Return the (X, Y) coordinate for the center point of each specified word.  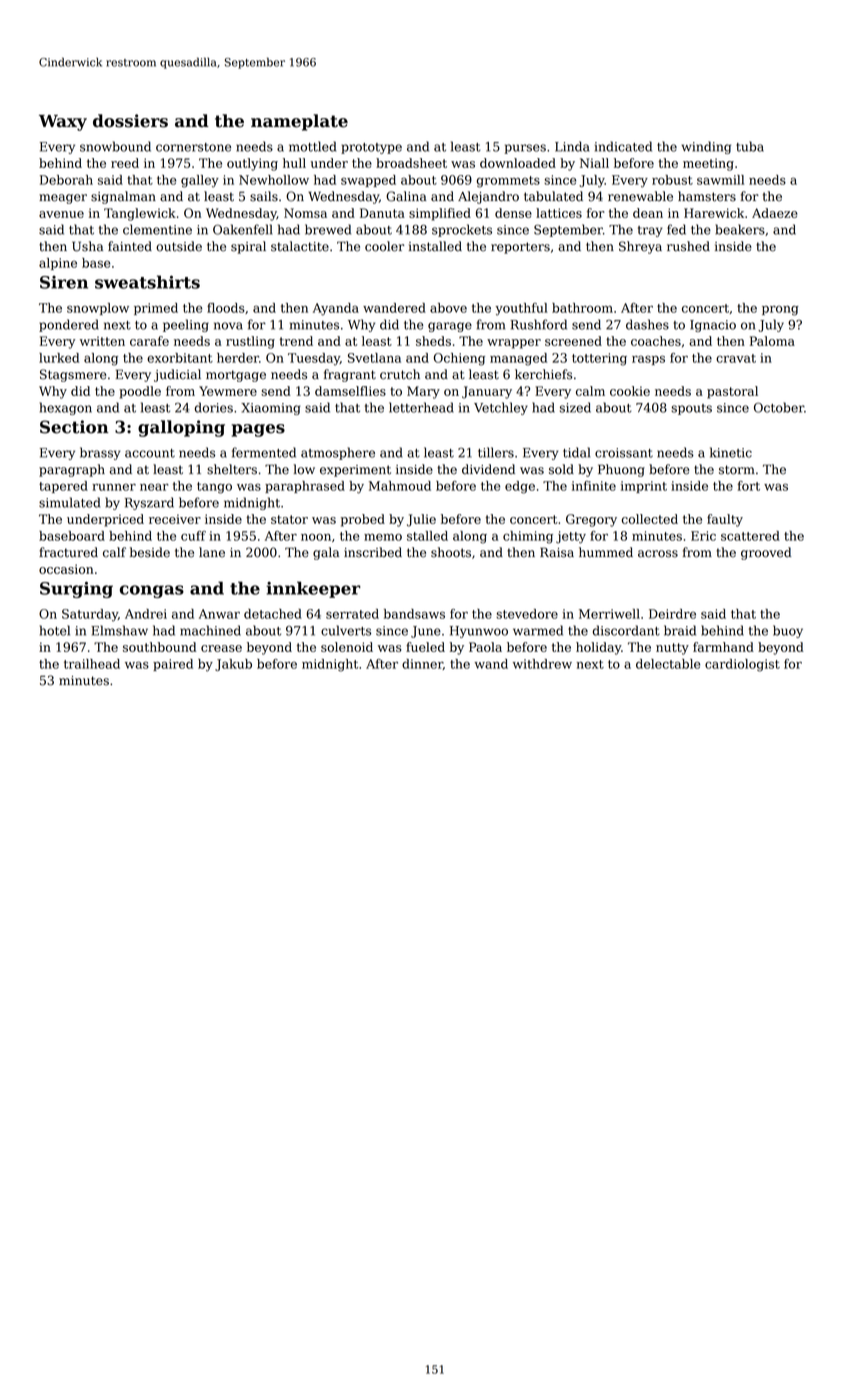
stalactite (300, 246)
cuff (193, 536)
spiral (248, 247)
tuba (750, 146)
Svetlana (374, 358)
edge (520, 487)
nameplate (299, 122)
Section (74, 427)
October (779, 407)
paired (173, 665)
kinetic (731, 452)
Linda (572, 146)
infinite (594, 486)
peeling (186, 325)
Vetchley (501, 408)
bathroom (582, 308)
